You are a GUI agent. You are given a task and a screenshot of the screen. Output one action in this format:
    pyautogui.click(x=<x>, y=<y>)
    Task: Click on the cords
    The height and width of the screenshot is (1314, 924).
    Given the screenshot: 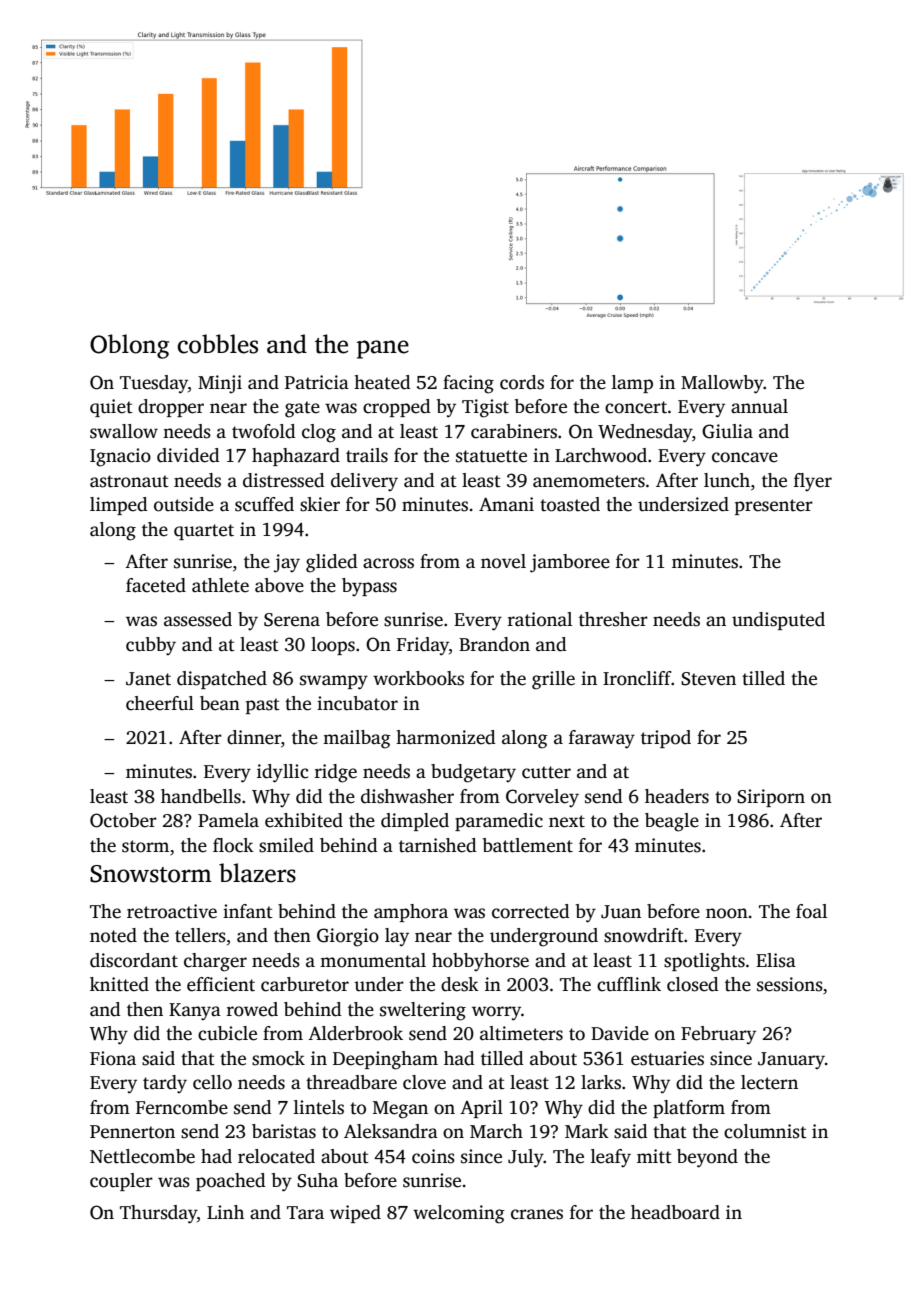 What is the action you would take?
    pyautogui.click(x=522, y=382)
